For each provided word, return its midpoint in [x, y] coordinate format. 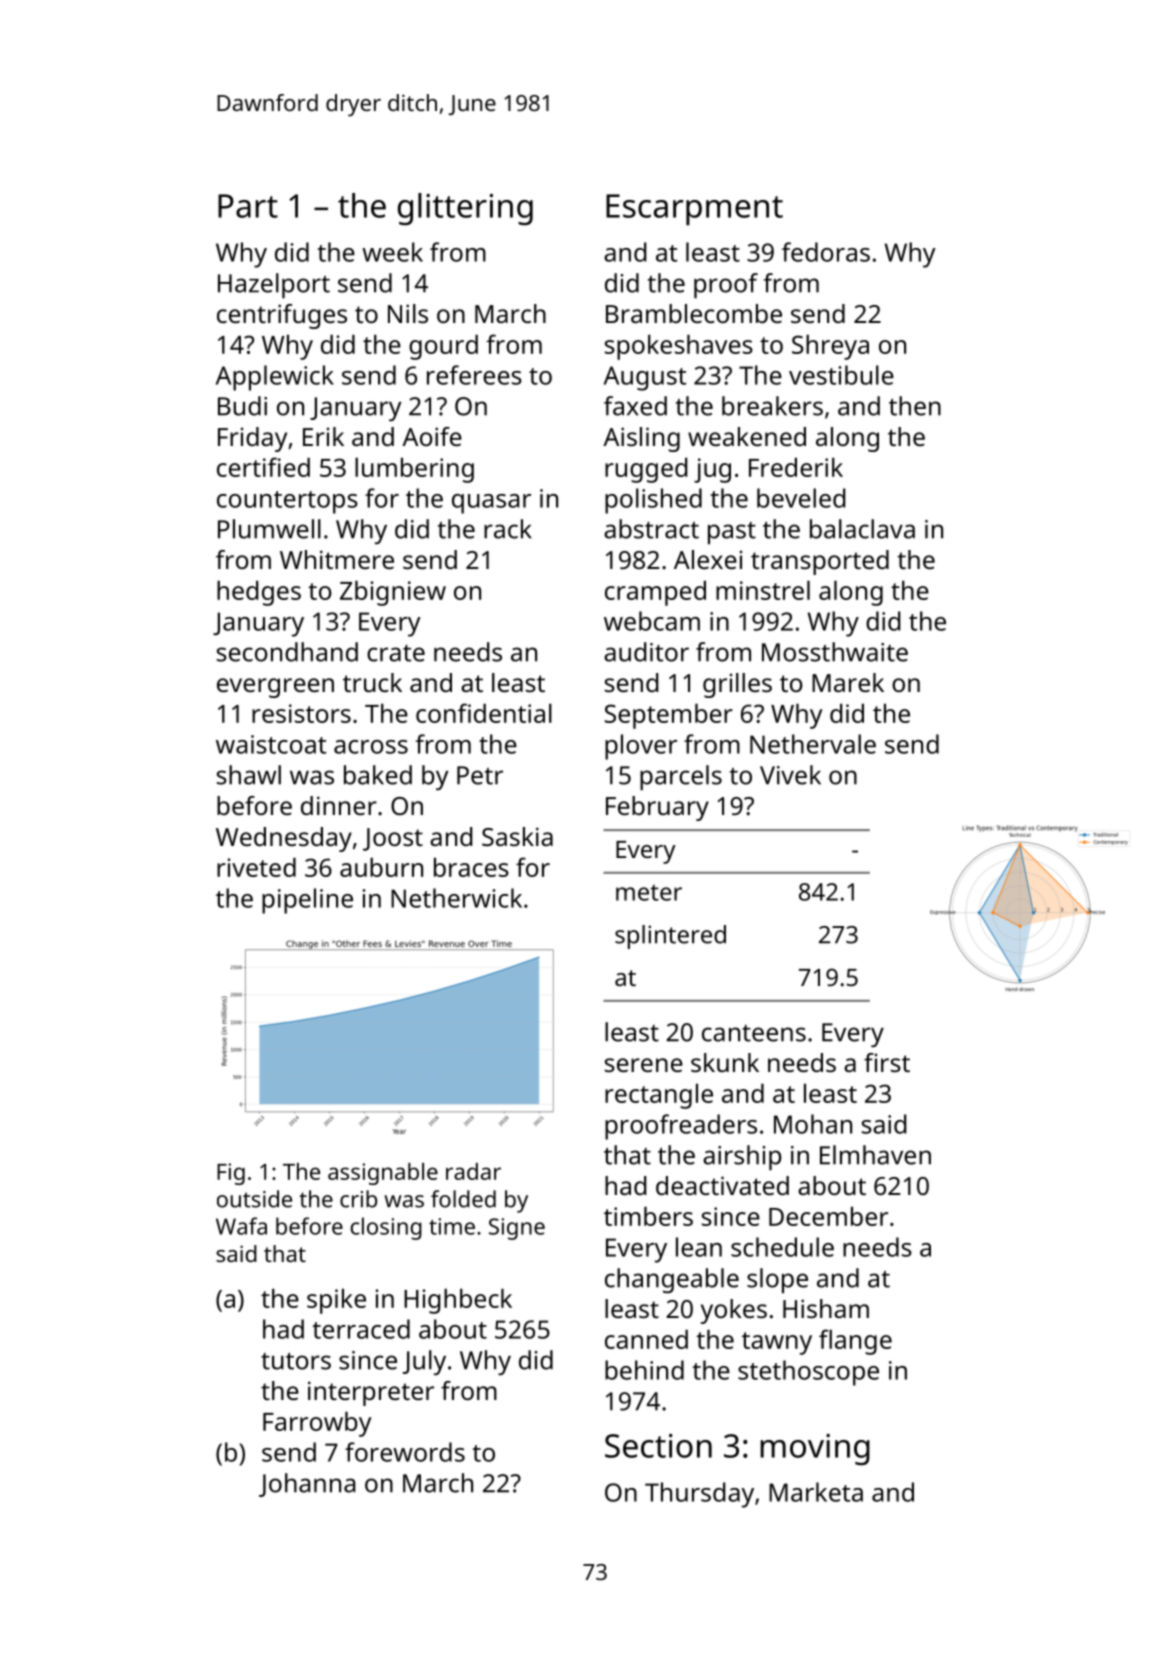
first [887, 1062]
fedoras [826, 252]
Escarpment [694, 210]
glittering [465, 209]
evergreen [275, 688]
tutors [296, 1361]
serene [644, 1065]
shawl [249, 775]
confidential [484, 713]
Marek [848, 682]
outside [254, 1199]
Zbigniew [393, 593]
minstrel [763, 590]
